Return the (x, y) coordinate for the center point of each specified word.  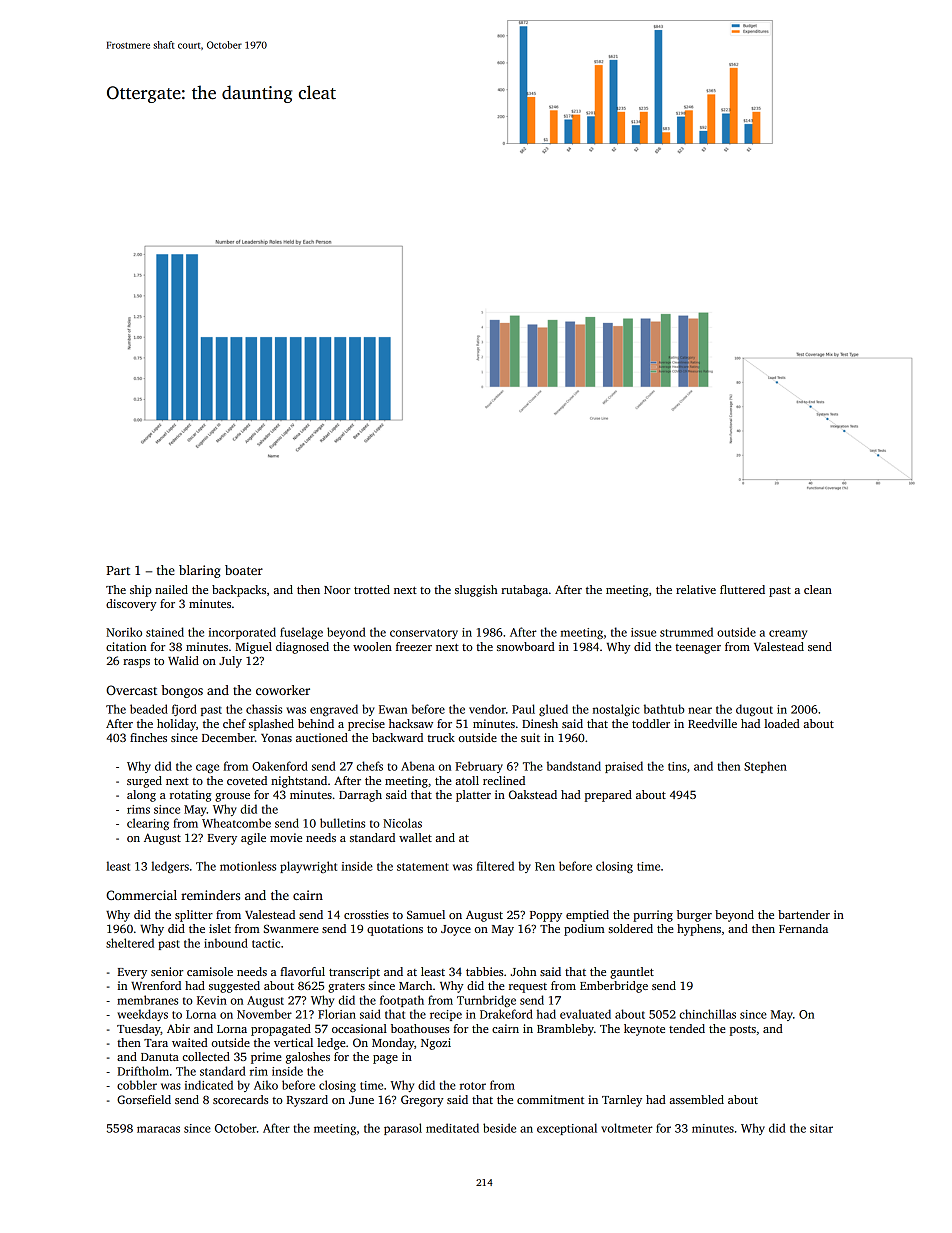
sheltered (130, 943)
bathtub (664, 709)
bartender (804, 914)
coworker (283, 690)
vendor (487, 709)
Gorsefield (144, 1099)
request (528, 988)
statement (423, 867)
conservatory (424, 634)
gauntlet (632, 973)
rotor (473, 1086)
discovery (131, 605)
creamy (788, 634)
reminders (210, 895)
